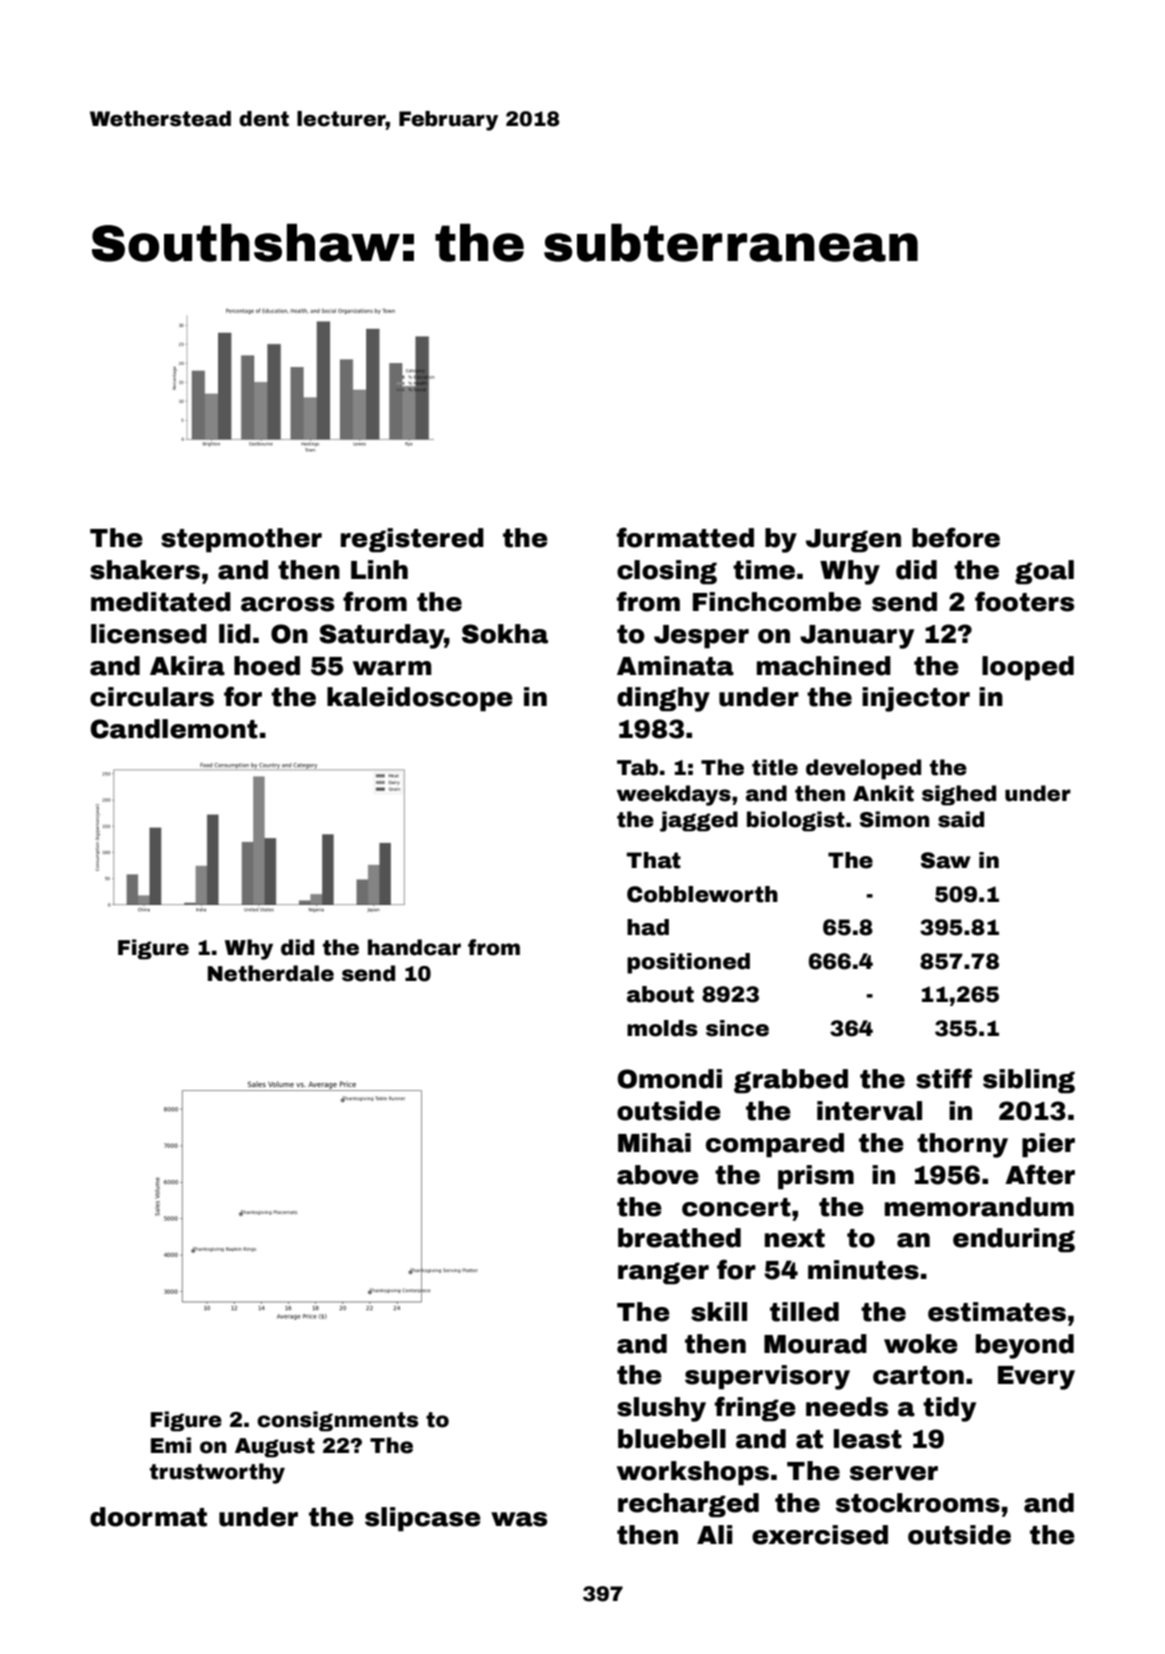 The height and width of the screenshot is (1654, 1165). I want to click on That, so click(653, 860).
